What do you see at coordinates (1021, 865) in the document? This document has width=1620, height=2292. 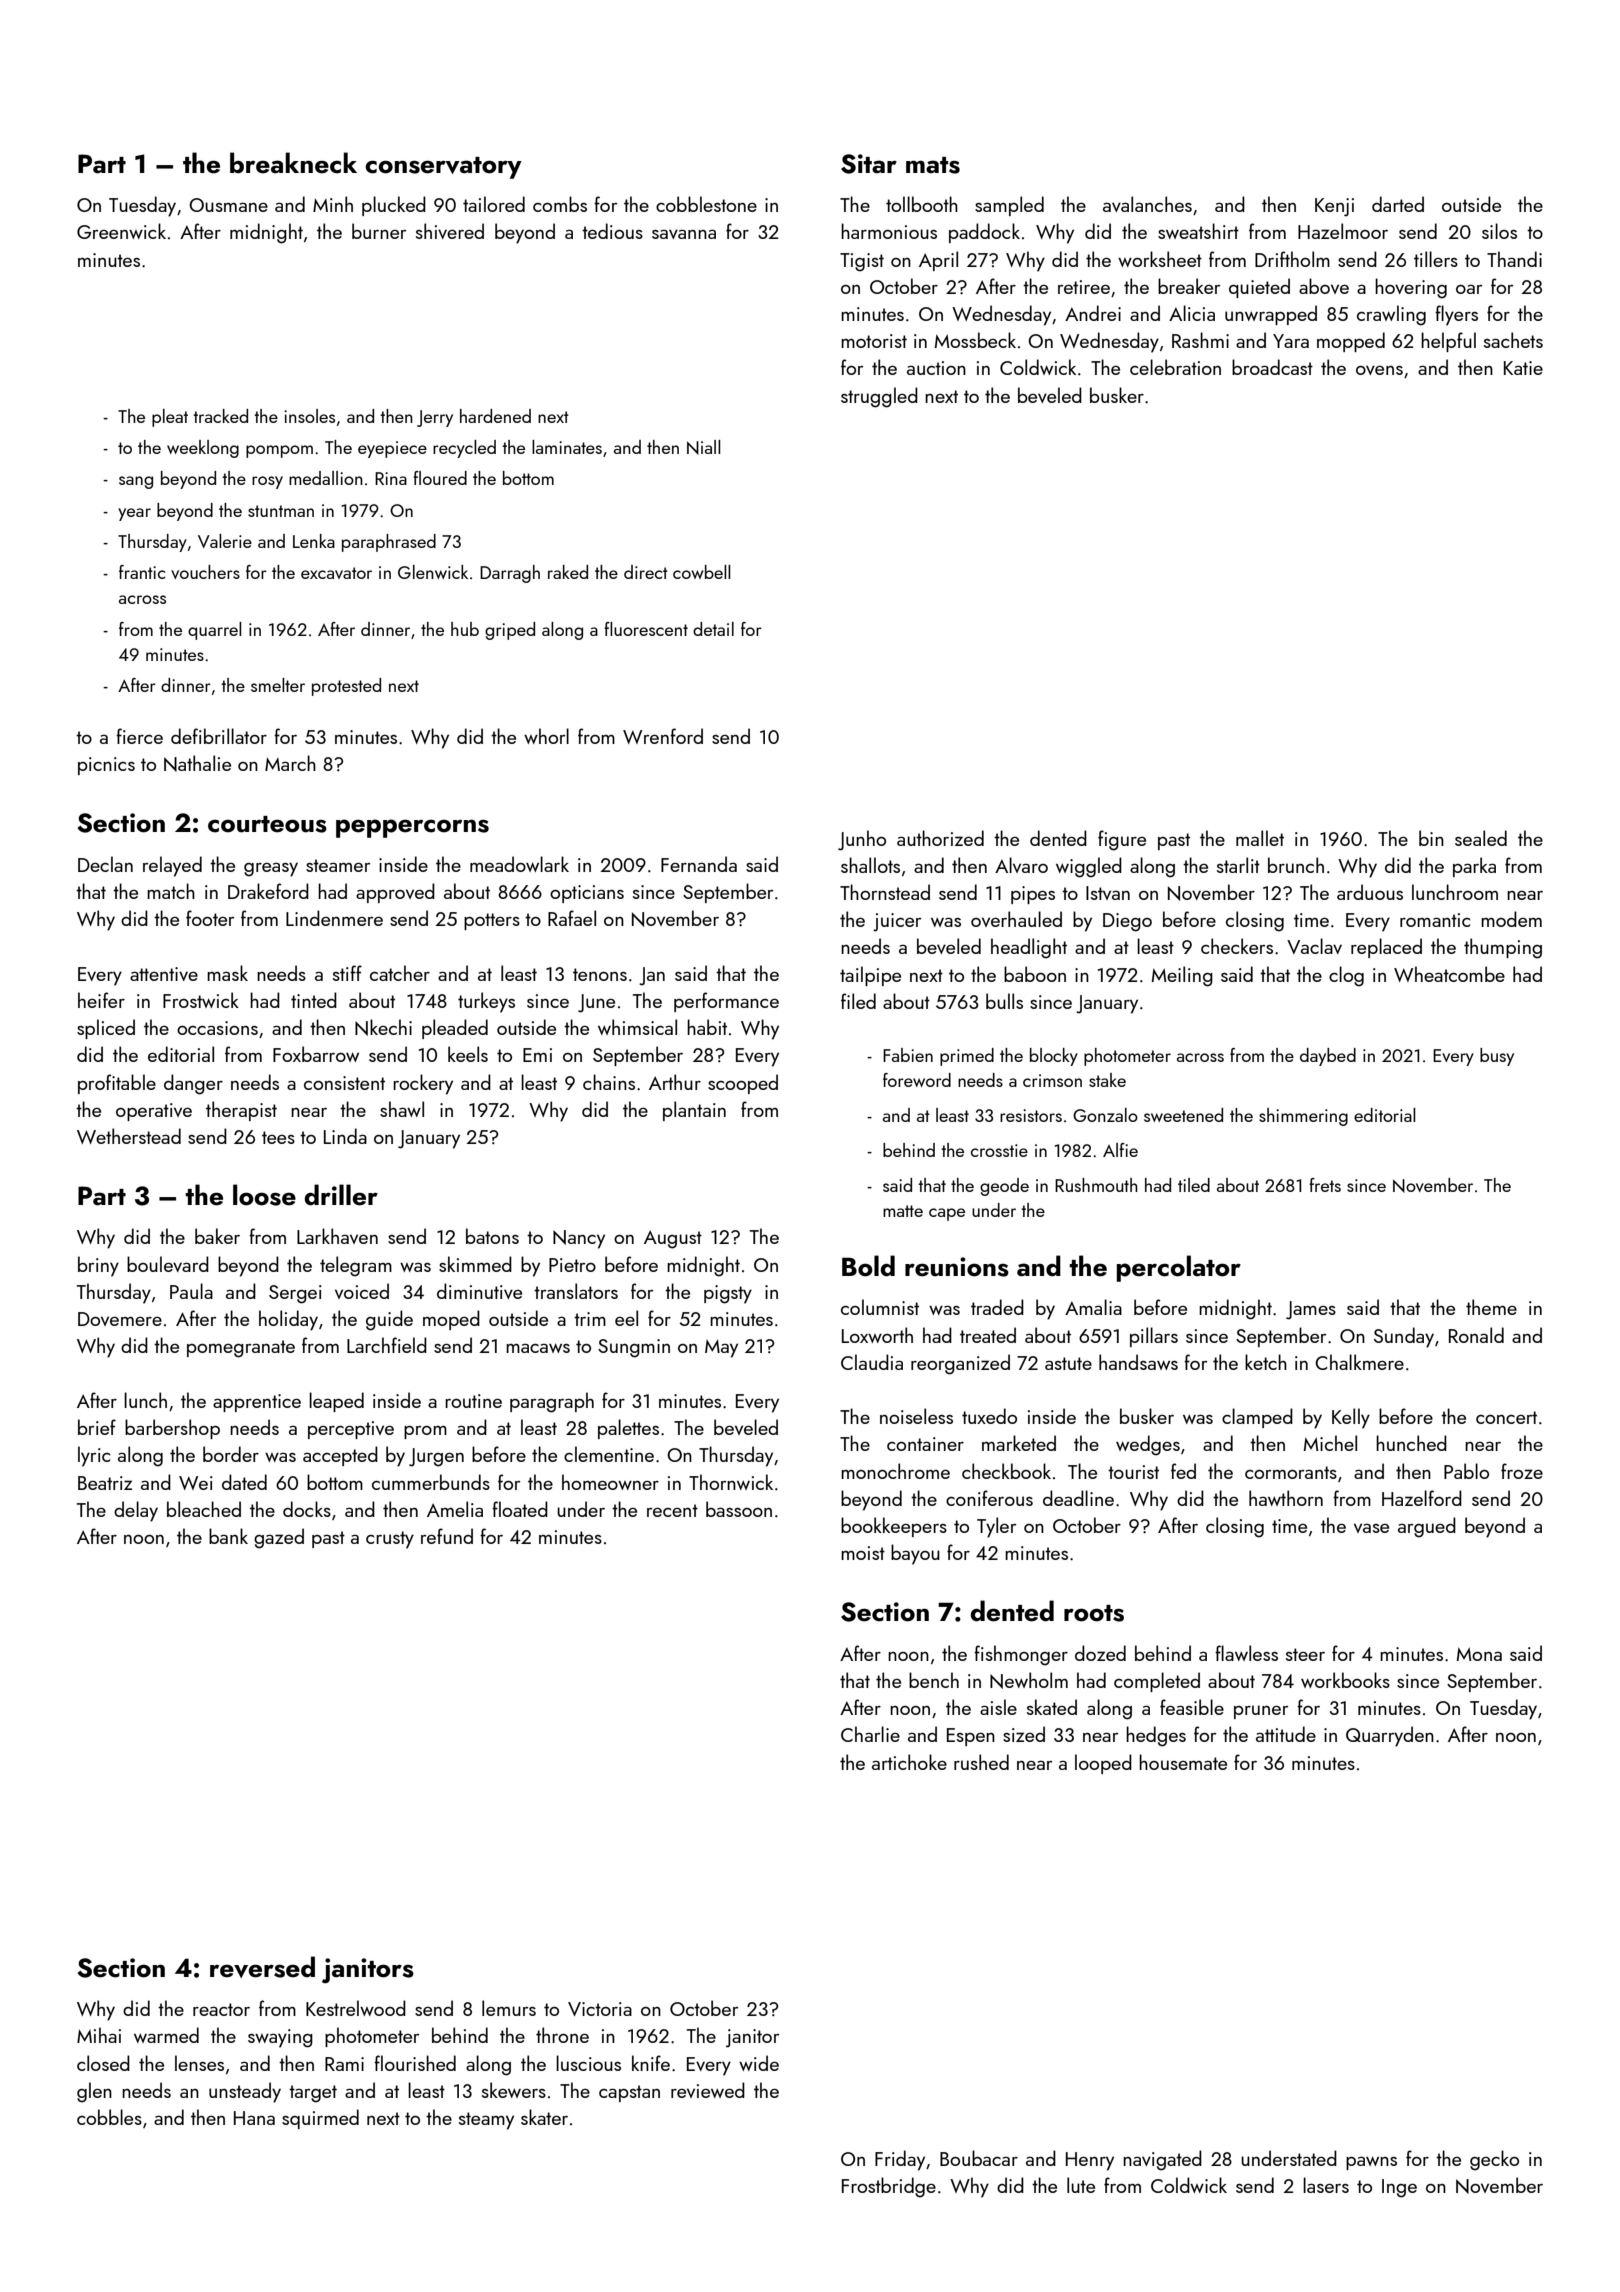 I see `Alvaro` at bounding box center [1021, 865].
